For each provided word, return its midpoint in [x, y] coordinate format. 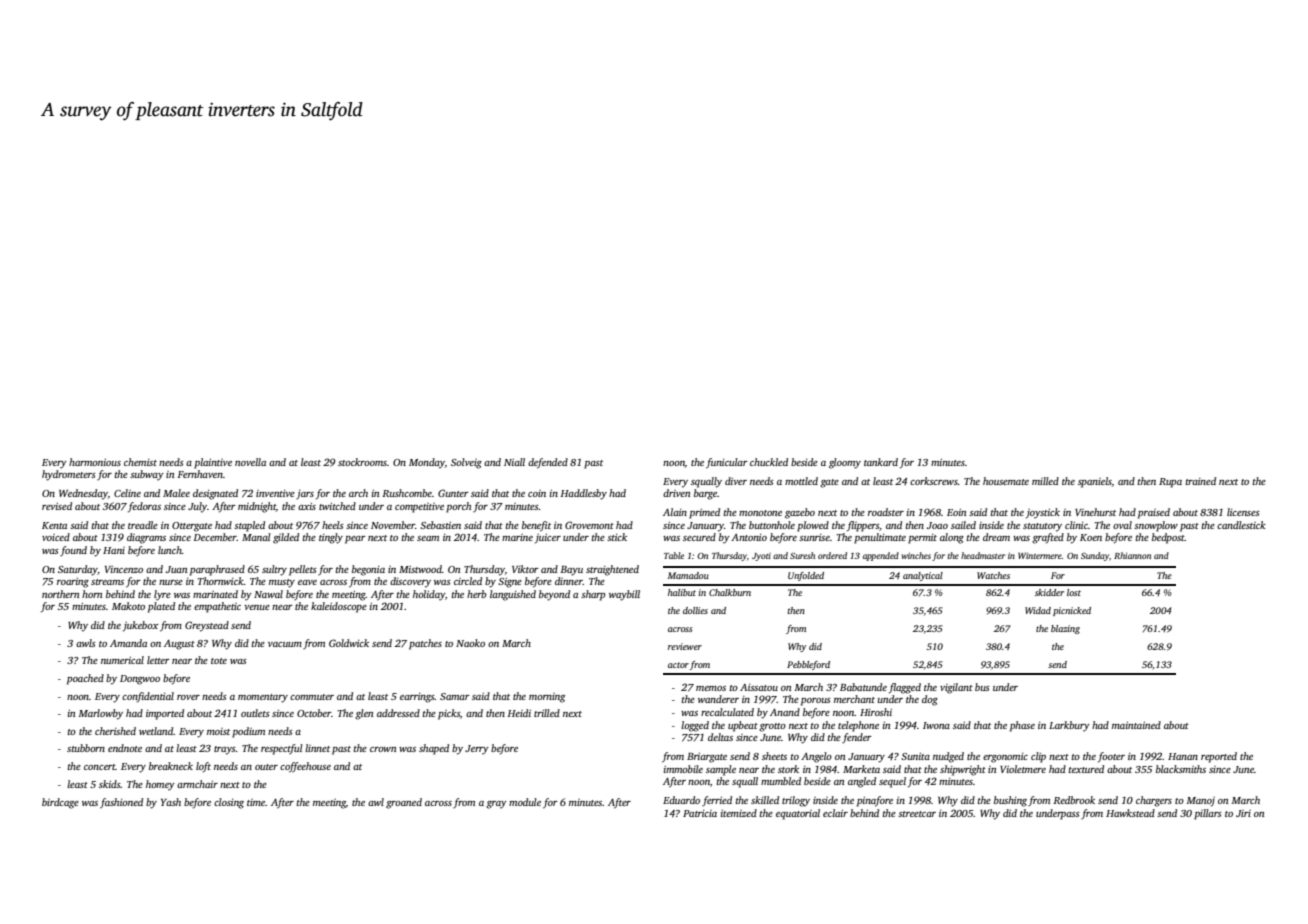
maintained [1136, 725]
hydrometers [69, 475]
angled [862, 782]
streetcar [917, 814]
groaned [404, 803]
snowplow [1156, 526]
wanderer [718, 699]
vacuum [285, 644]
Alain [675, 512]
